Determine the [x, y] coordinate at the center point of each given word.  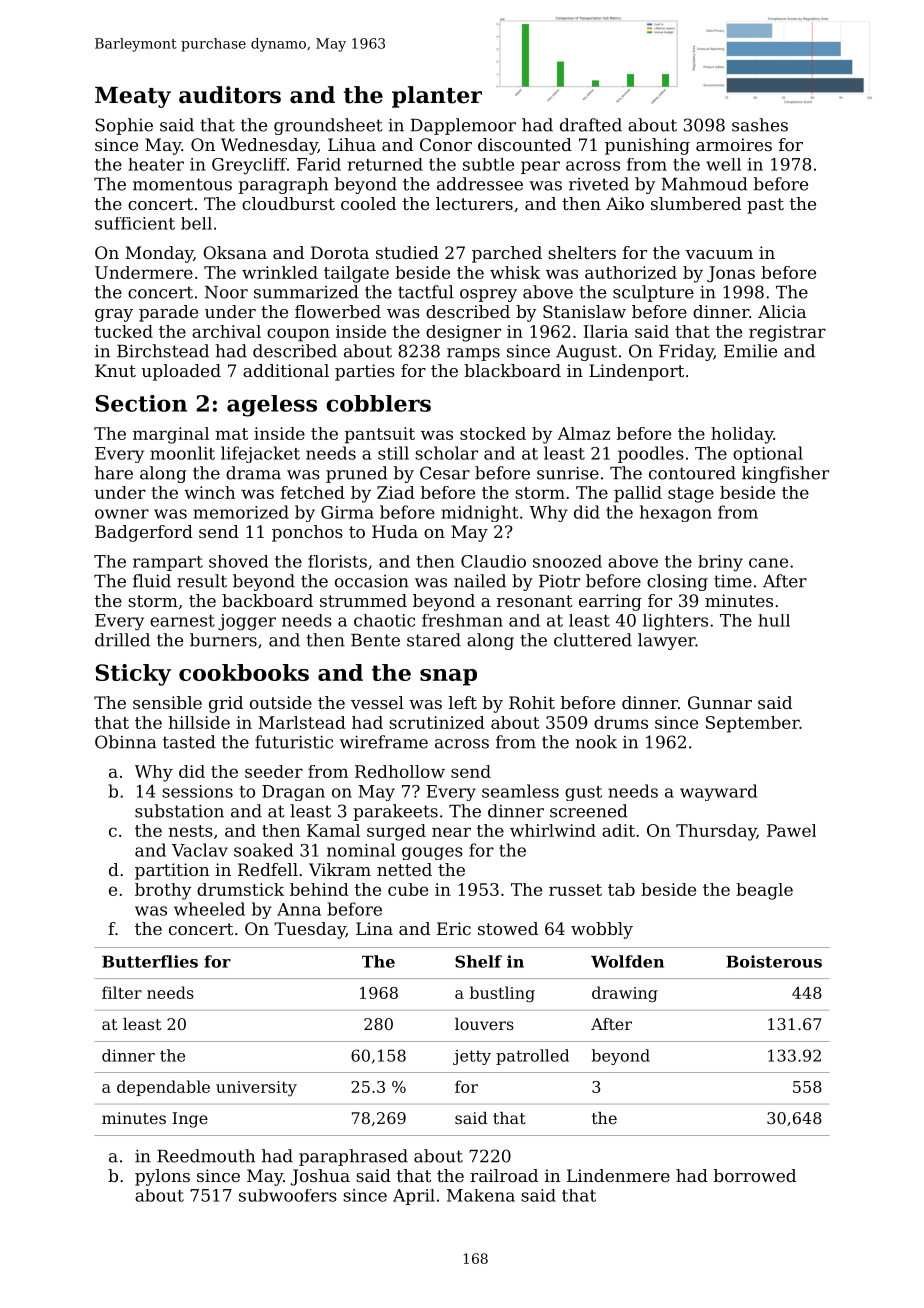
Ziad [396, 492]
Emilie [750, 351]
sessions [197, 791]
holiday [742, 435]
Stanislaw [584, 311]
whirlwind [553, 830]
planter [437, 97]
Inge [190, 1120]
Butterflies [150, 961]
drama [253, 473]
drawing [625, 994]
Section [141, 403]
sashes [760, 125]
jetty [472, 1057]
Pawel [791, 830]
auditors [230, 95]
